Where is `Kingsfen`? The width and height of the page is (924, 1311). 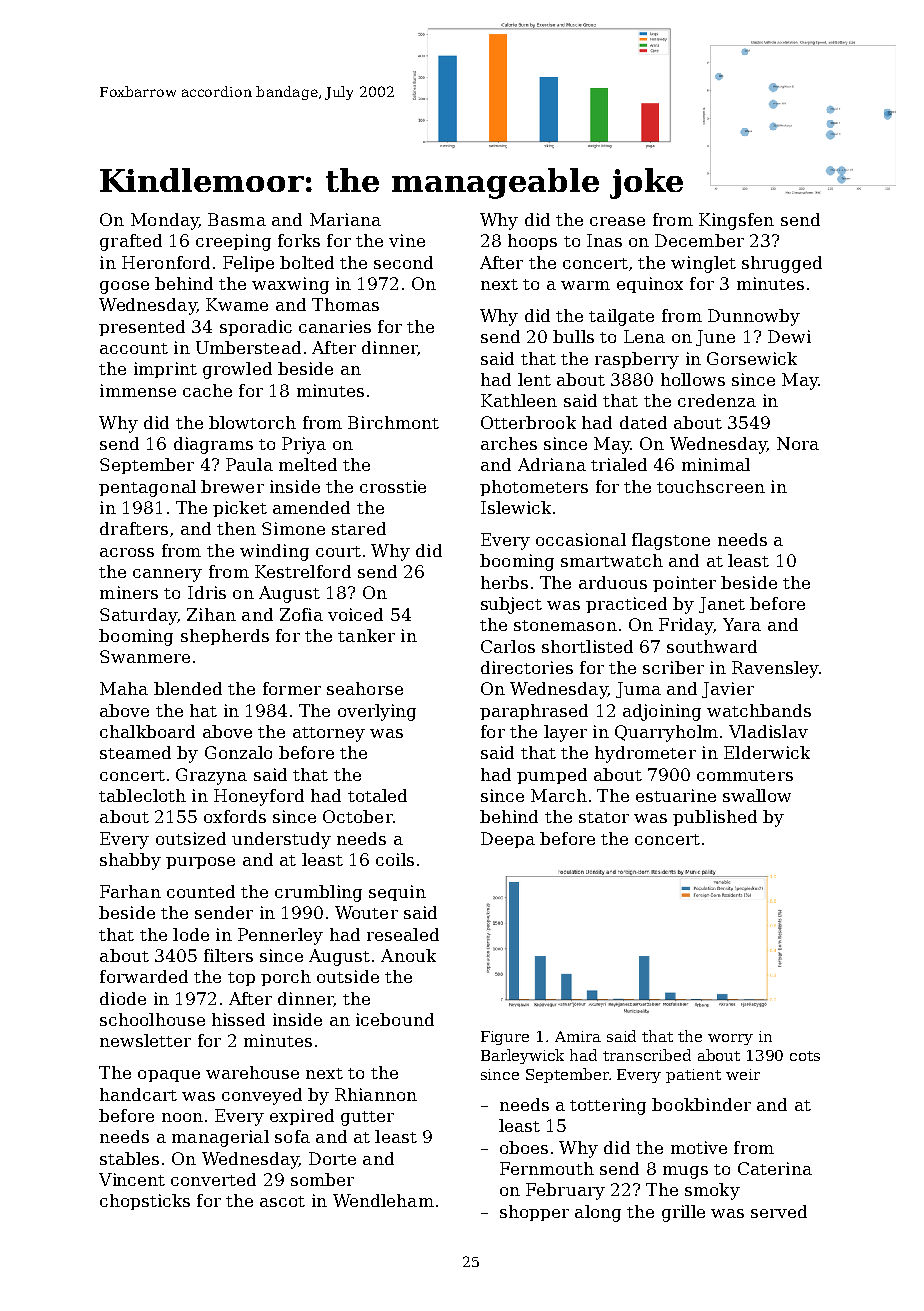 Kingsfen is located at coordinates (736, 221).
